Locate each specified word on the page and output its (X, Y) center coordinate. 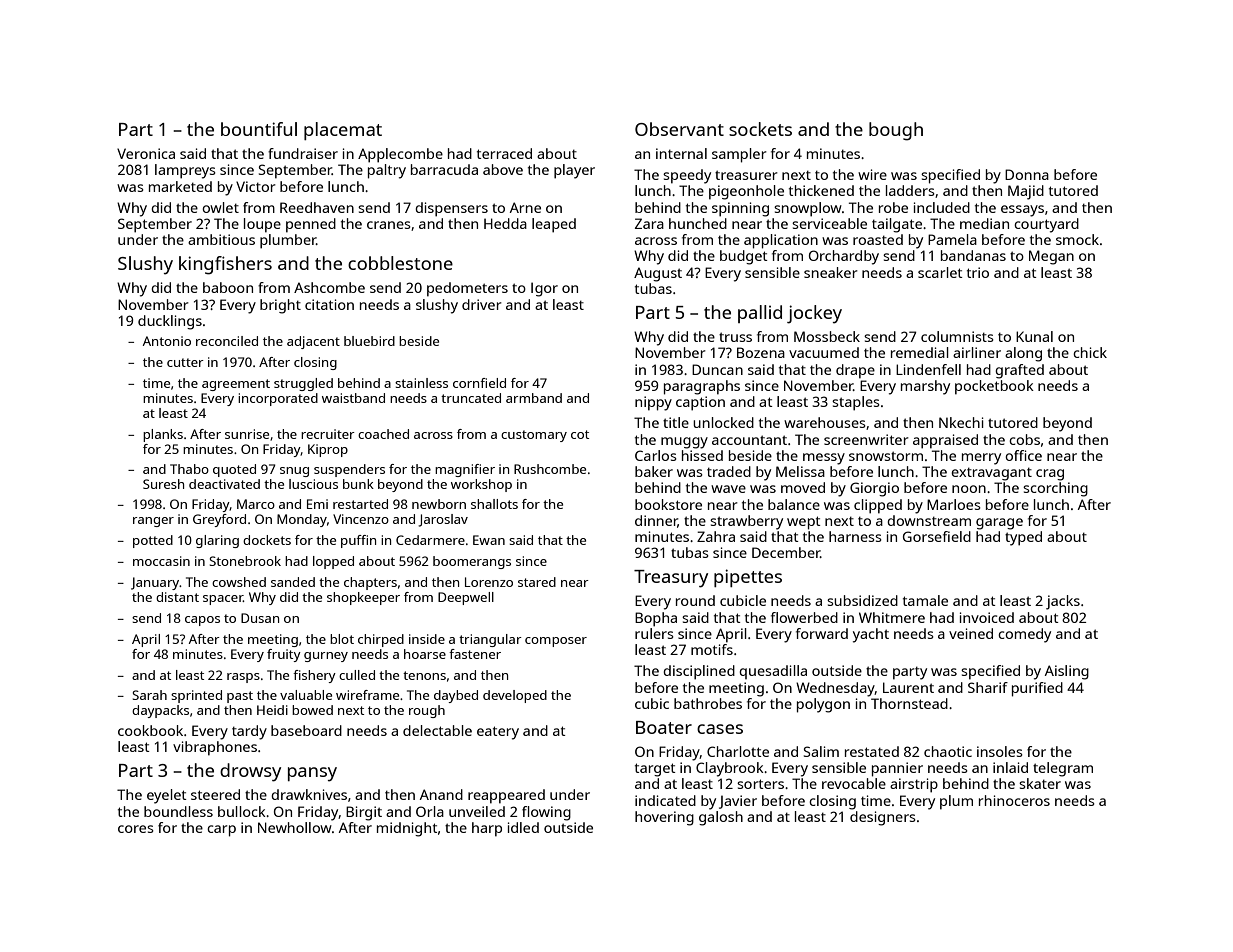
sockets (760, 129)
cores (136, 829)
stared (537, 582)
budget (744, 257)
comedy (1024, 635)
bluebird (369, 341)
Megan (1051, 257)
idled (523, 827)
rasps (243, 678)
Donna (1027, 174)
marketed (180, 186)
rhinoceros (1014, 800)
